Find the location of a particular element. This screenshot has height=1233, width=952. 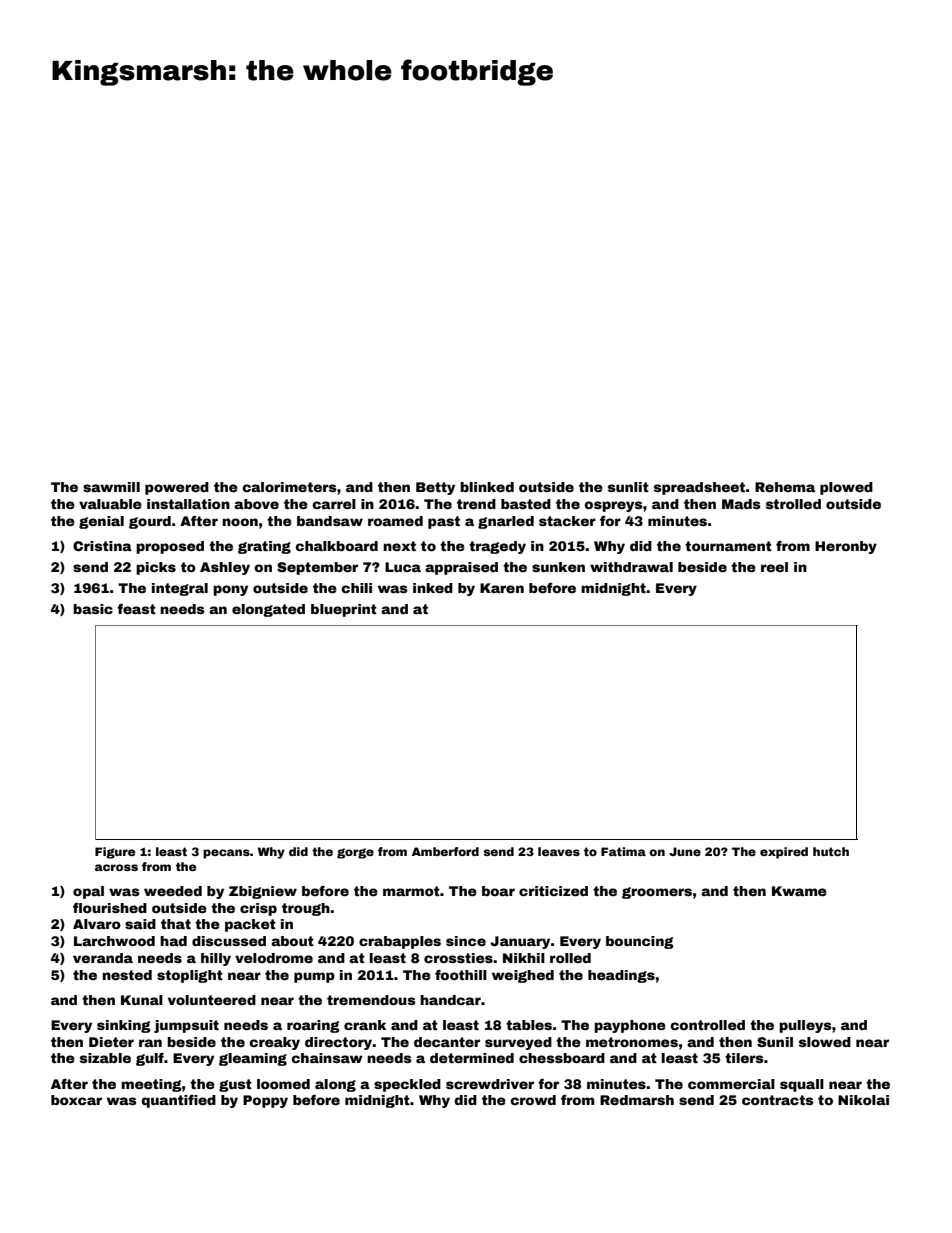

bouncing is located at coordinates (640, 942).
